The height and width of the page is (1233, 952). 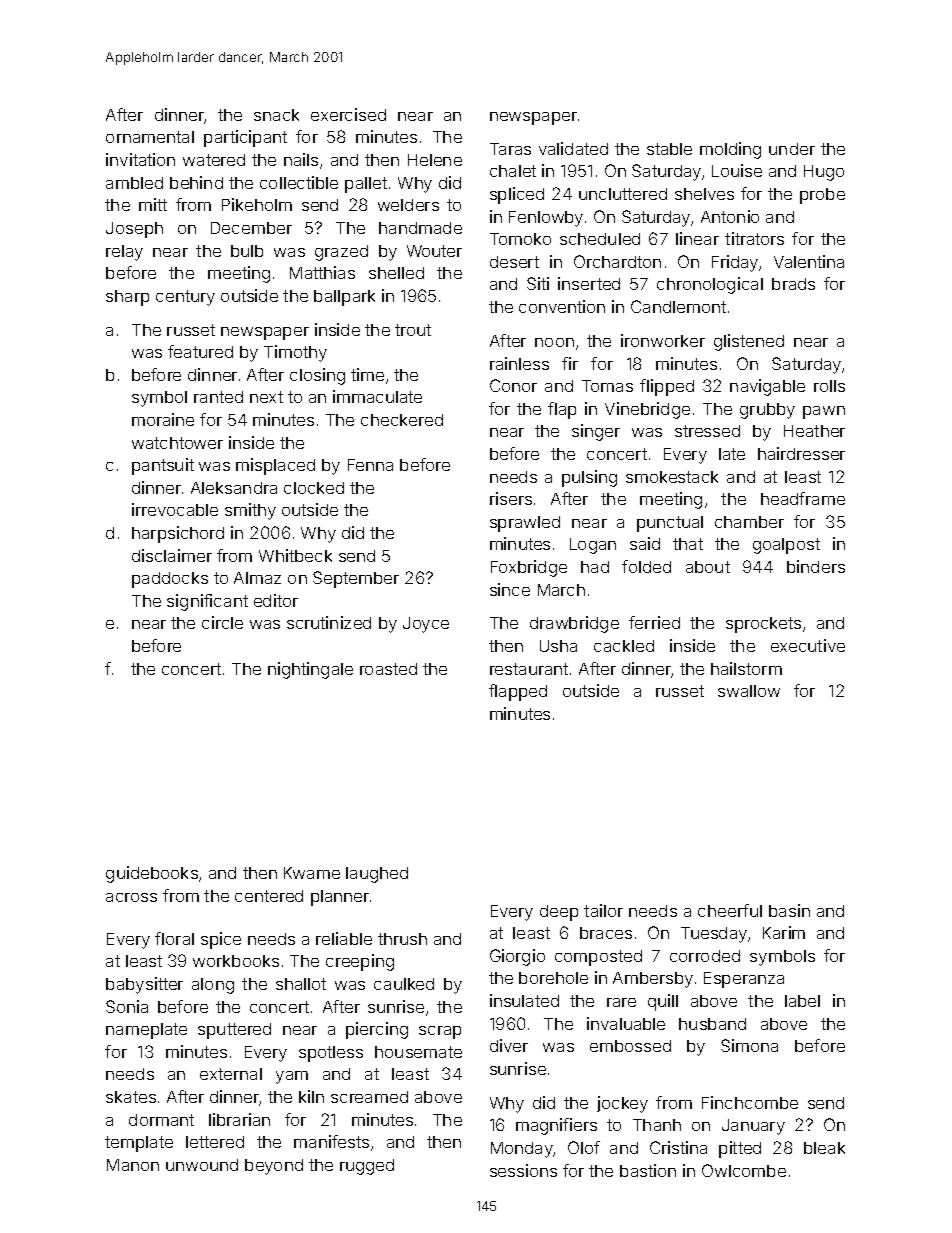 I want to click on guidebooks, so click(x=152, y=874).
